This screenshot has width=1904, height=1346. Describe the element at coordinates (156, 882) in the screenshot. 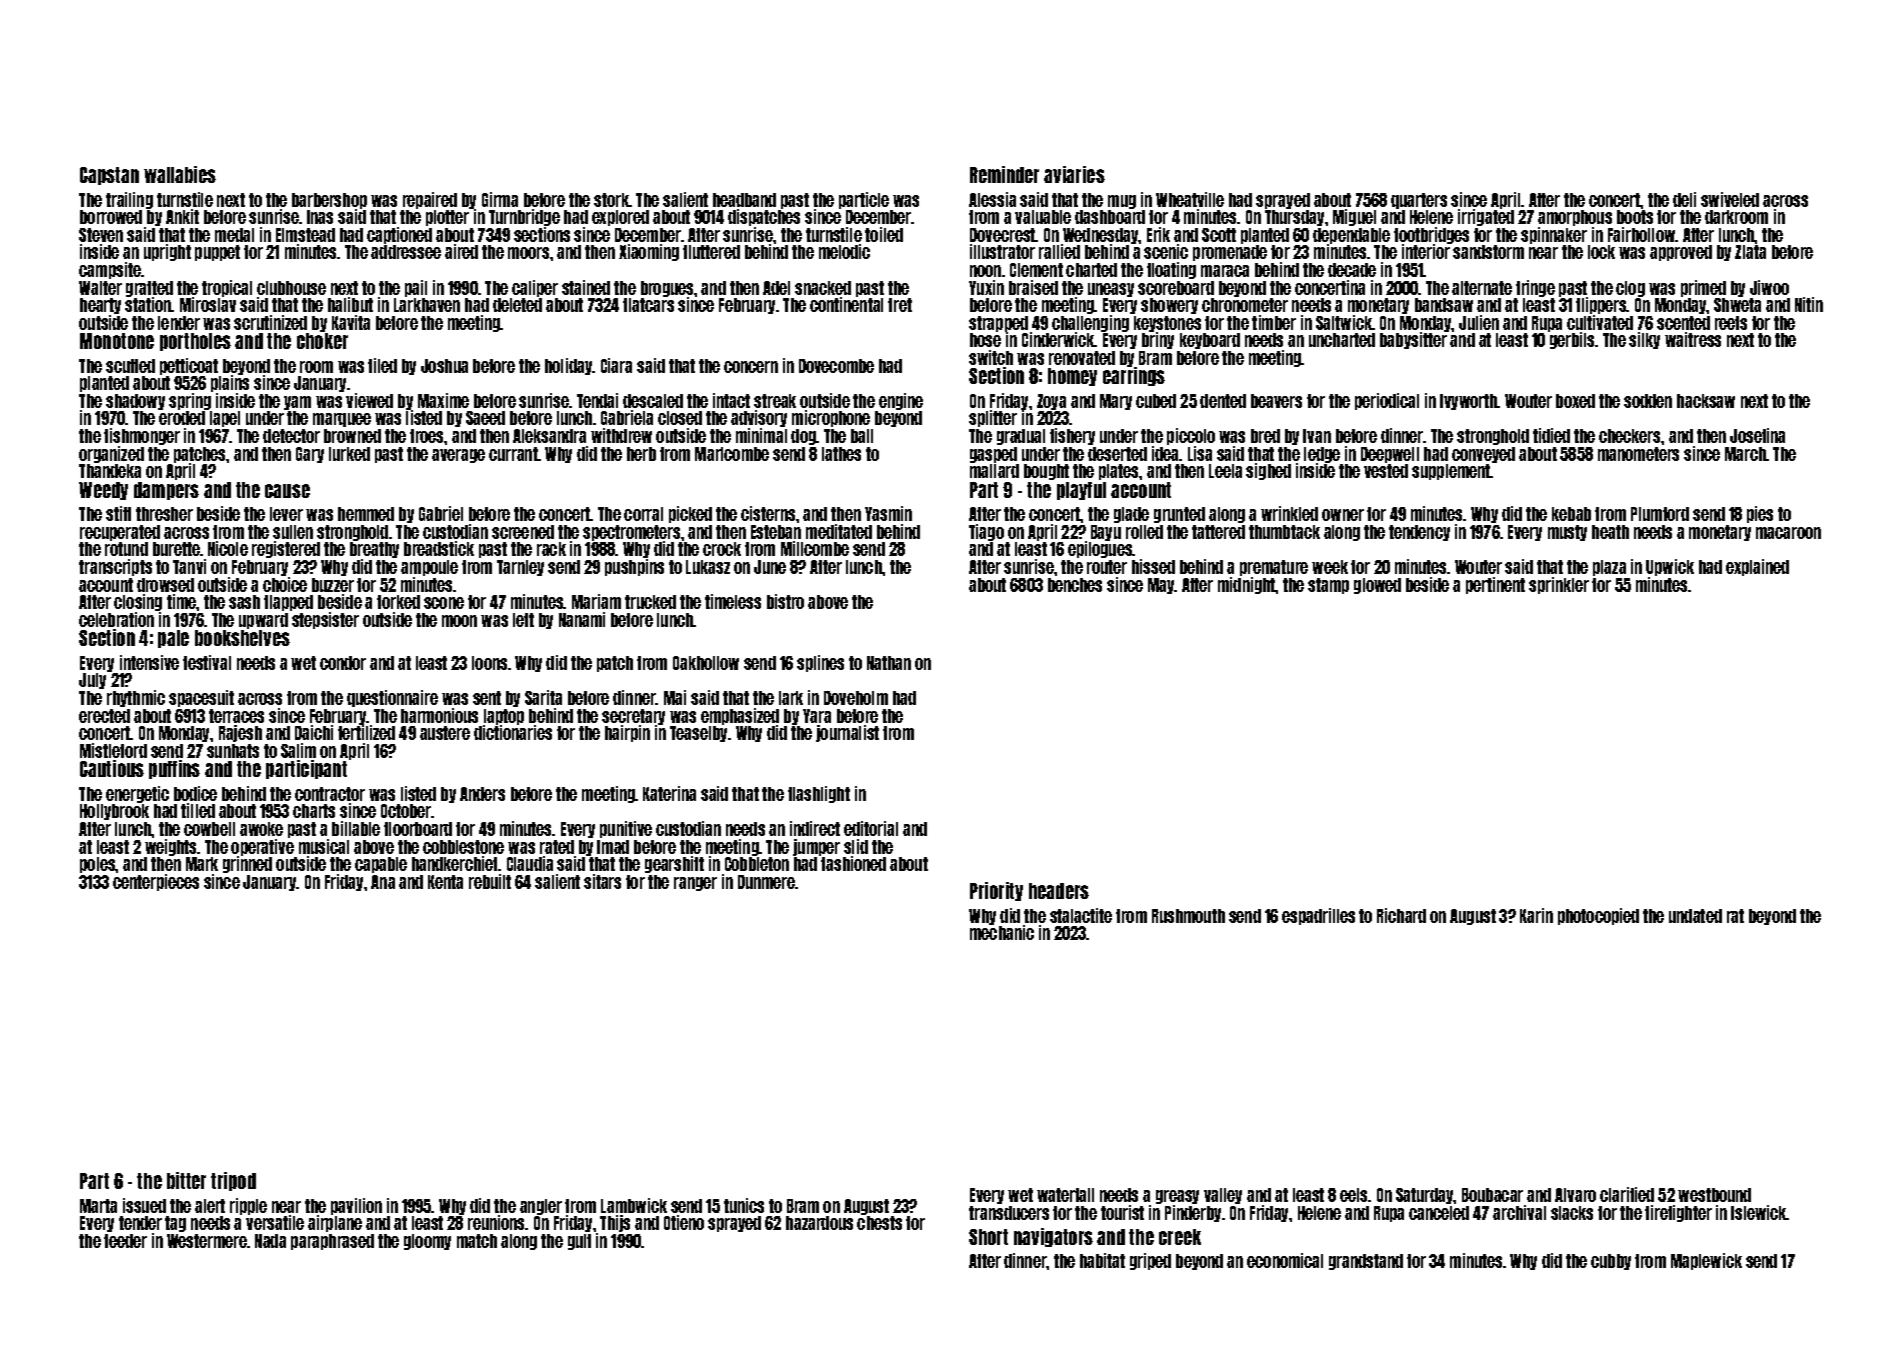

I see `centerpieces` at that location.
